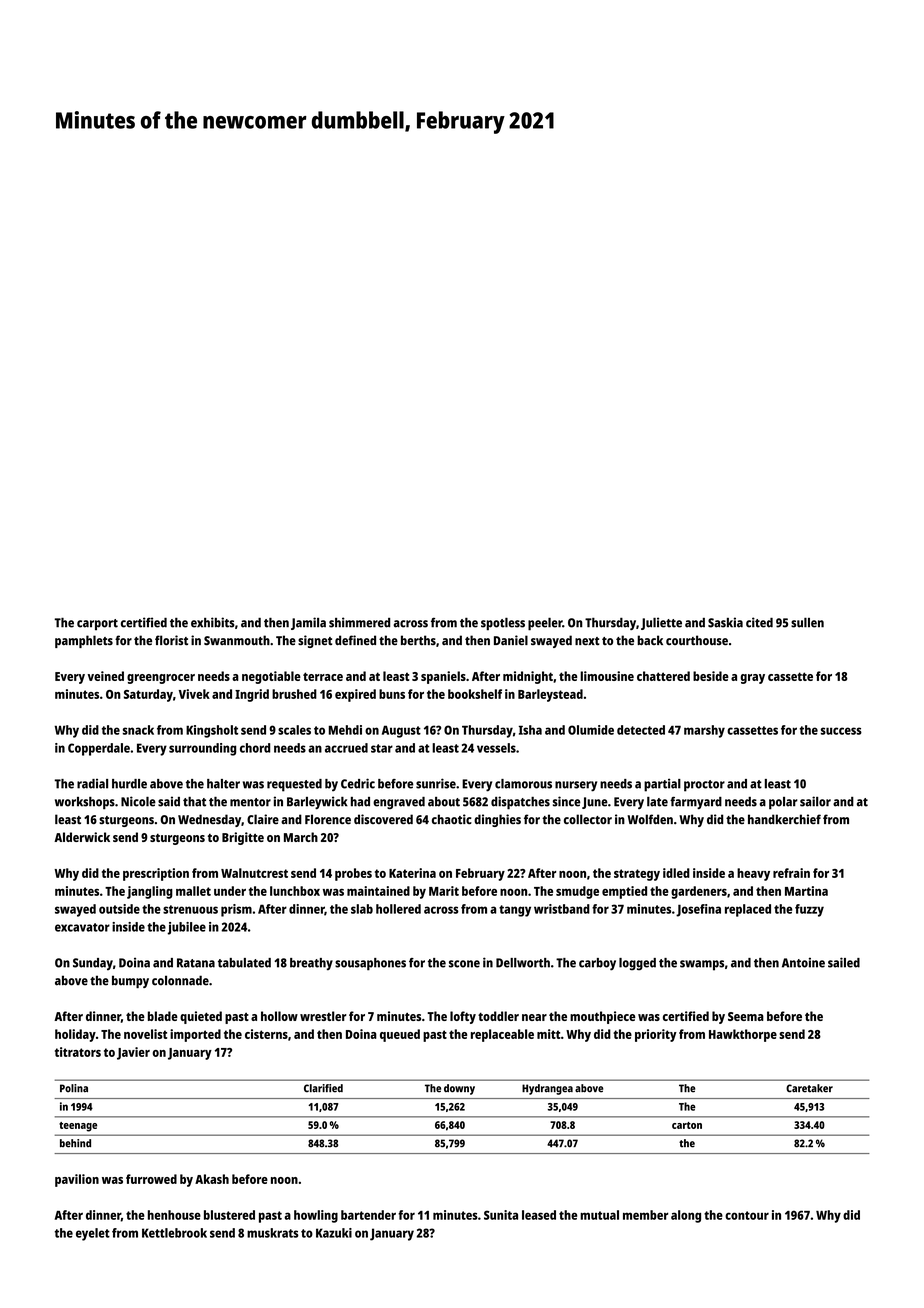 Image resolution: width=924 pixels, height=1308 pixels. I want to click on Kingsholt, so click(212, 731).
